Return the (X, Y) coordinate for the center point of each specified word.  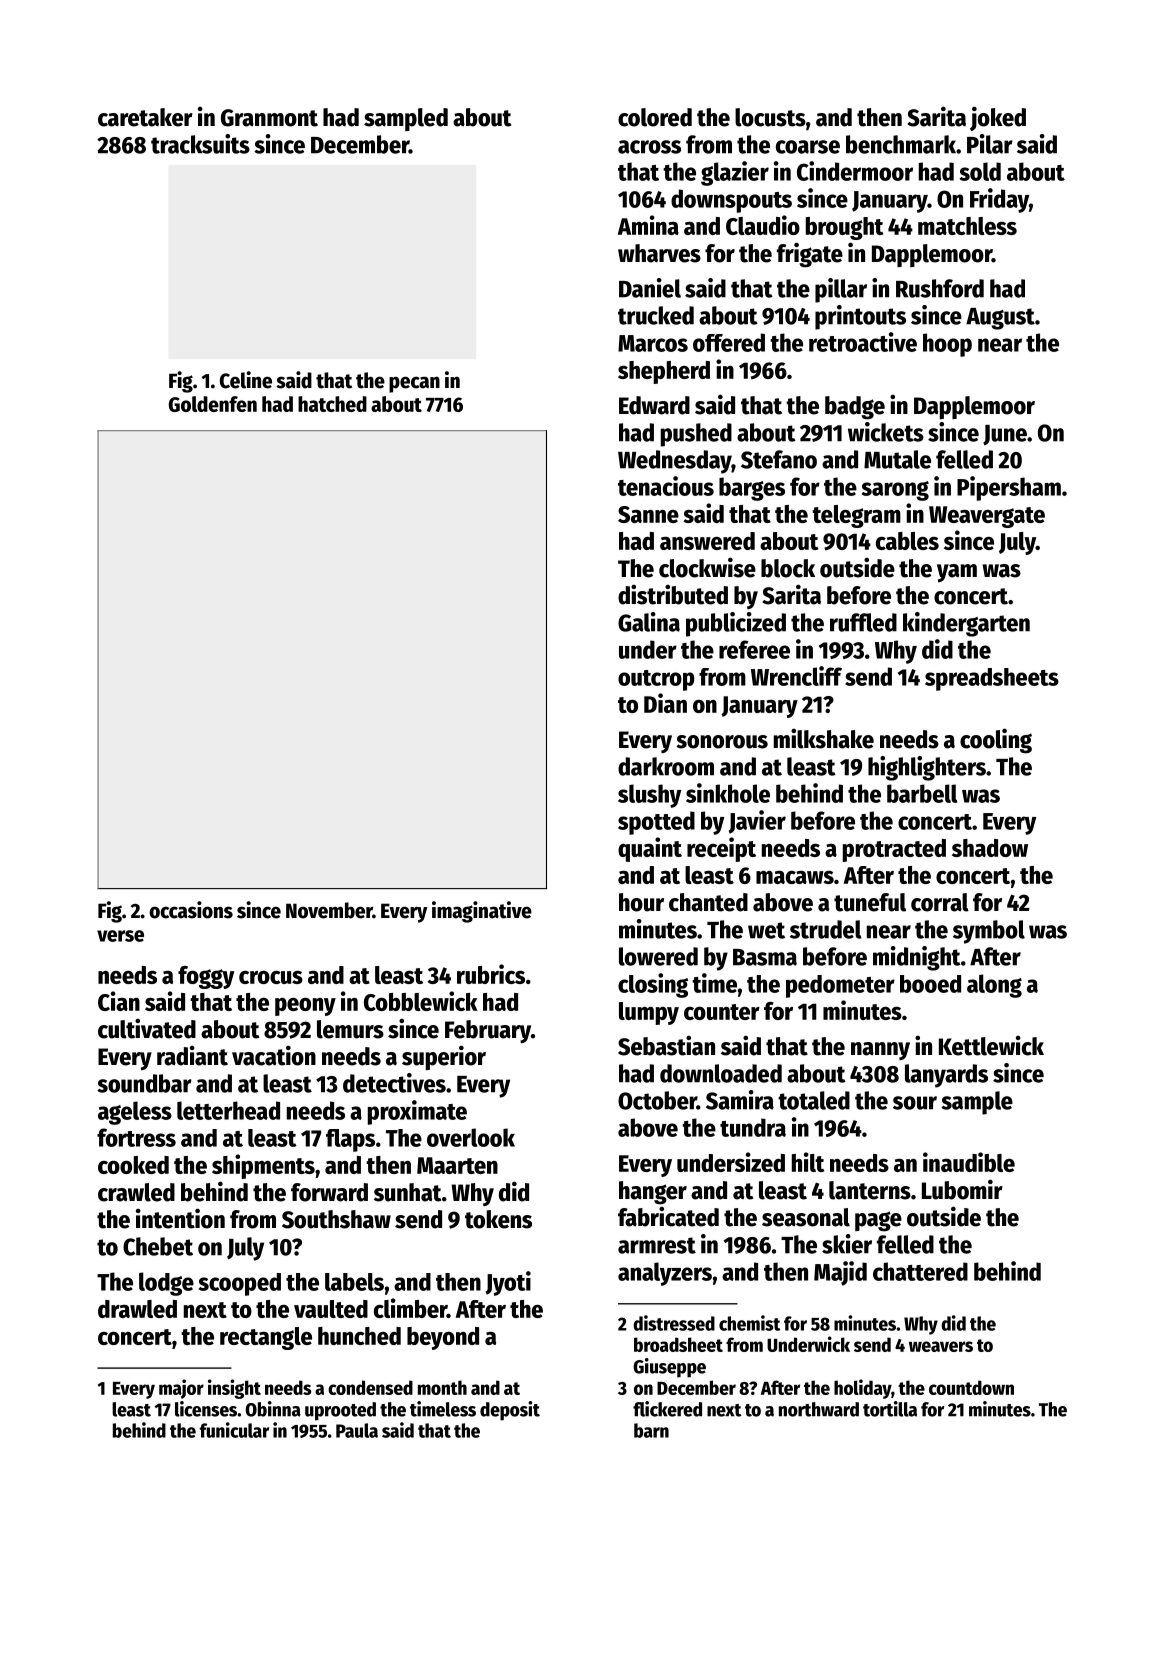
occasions (191, 910)
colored (655, 117)
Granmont (269, 118)
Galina (649, 622)
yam (957, 573)
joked (998, 118)
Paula (357, 1430)
